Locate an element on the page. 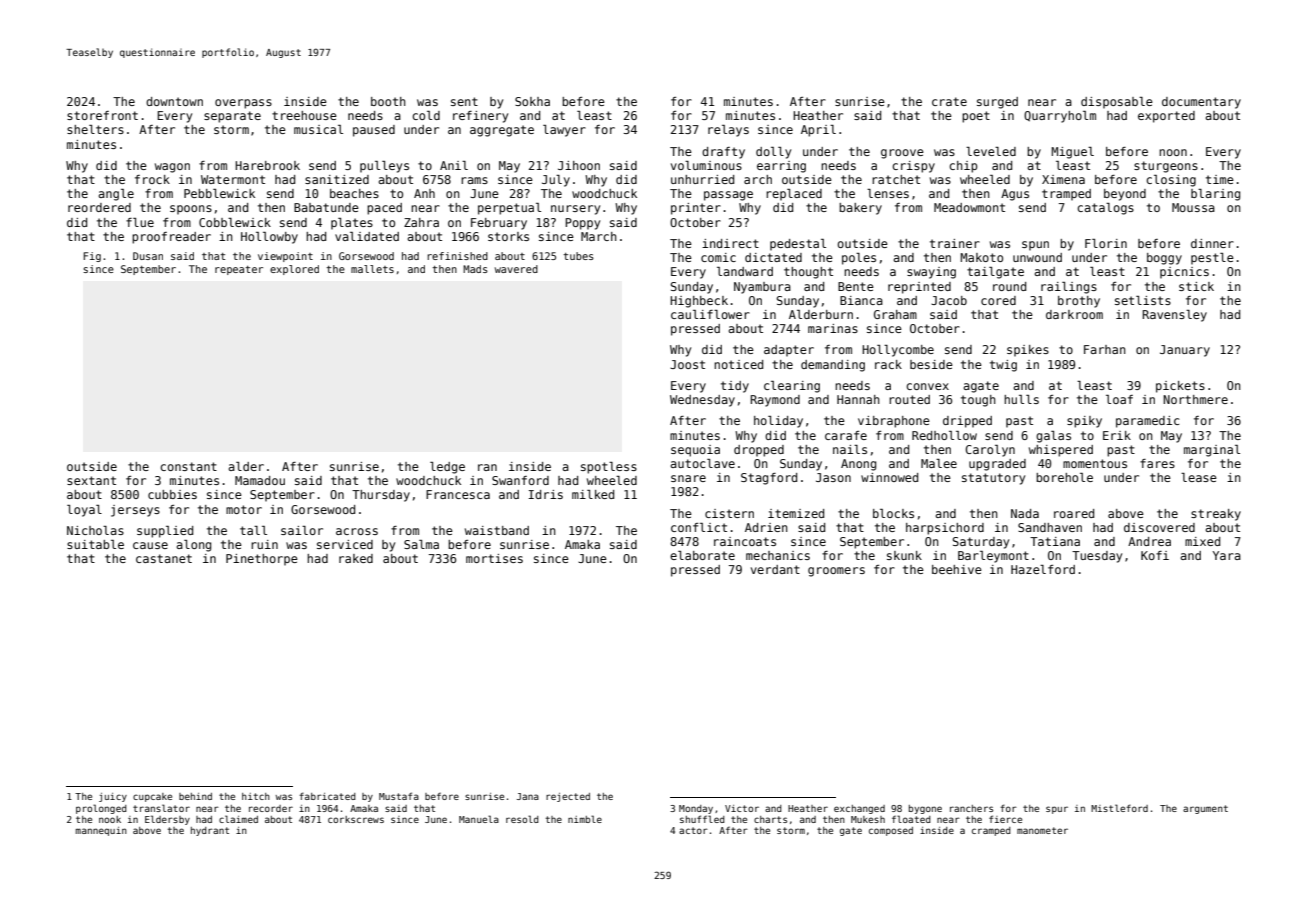 The width and height of the page is (1308, 924). poet is located at coordinates (976, 117).
